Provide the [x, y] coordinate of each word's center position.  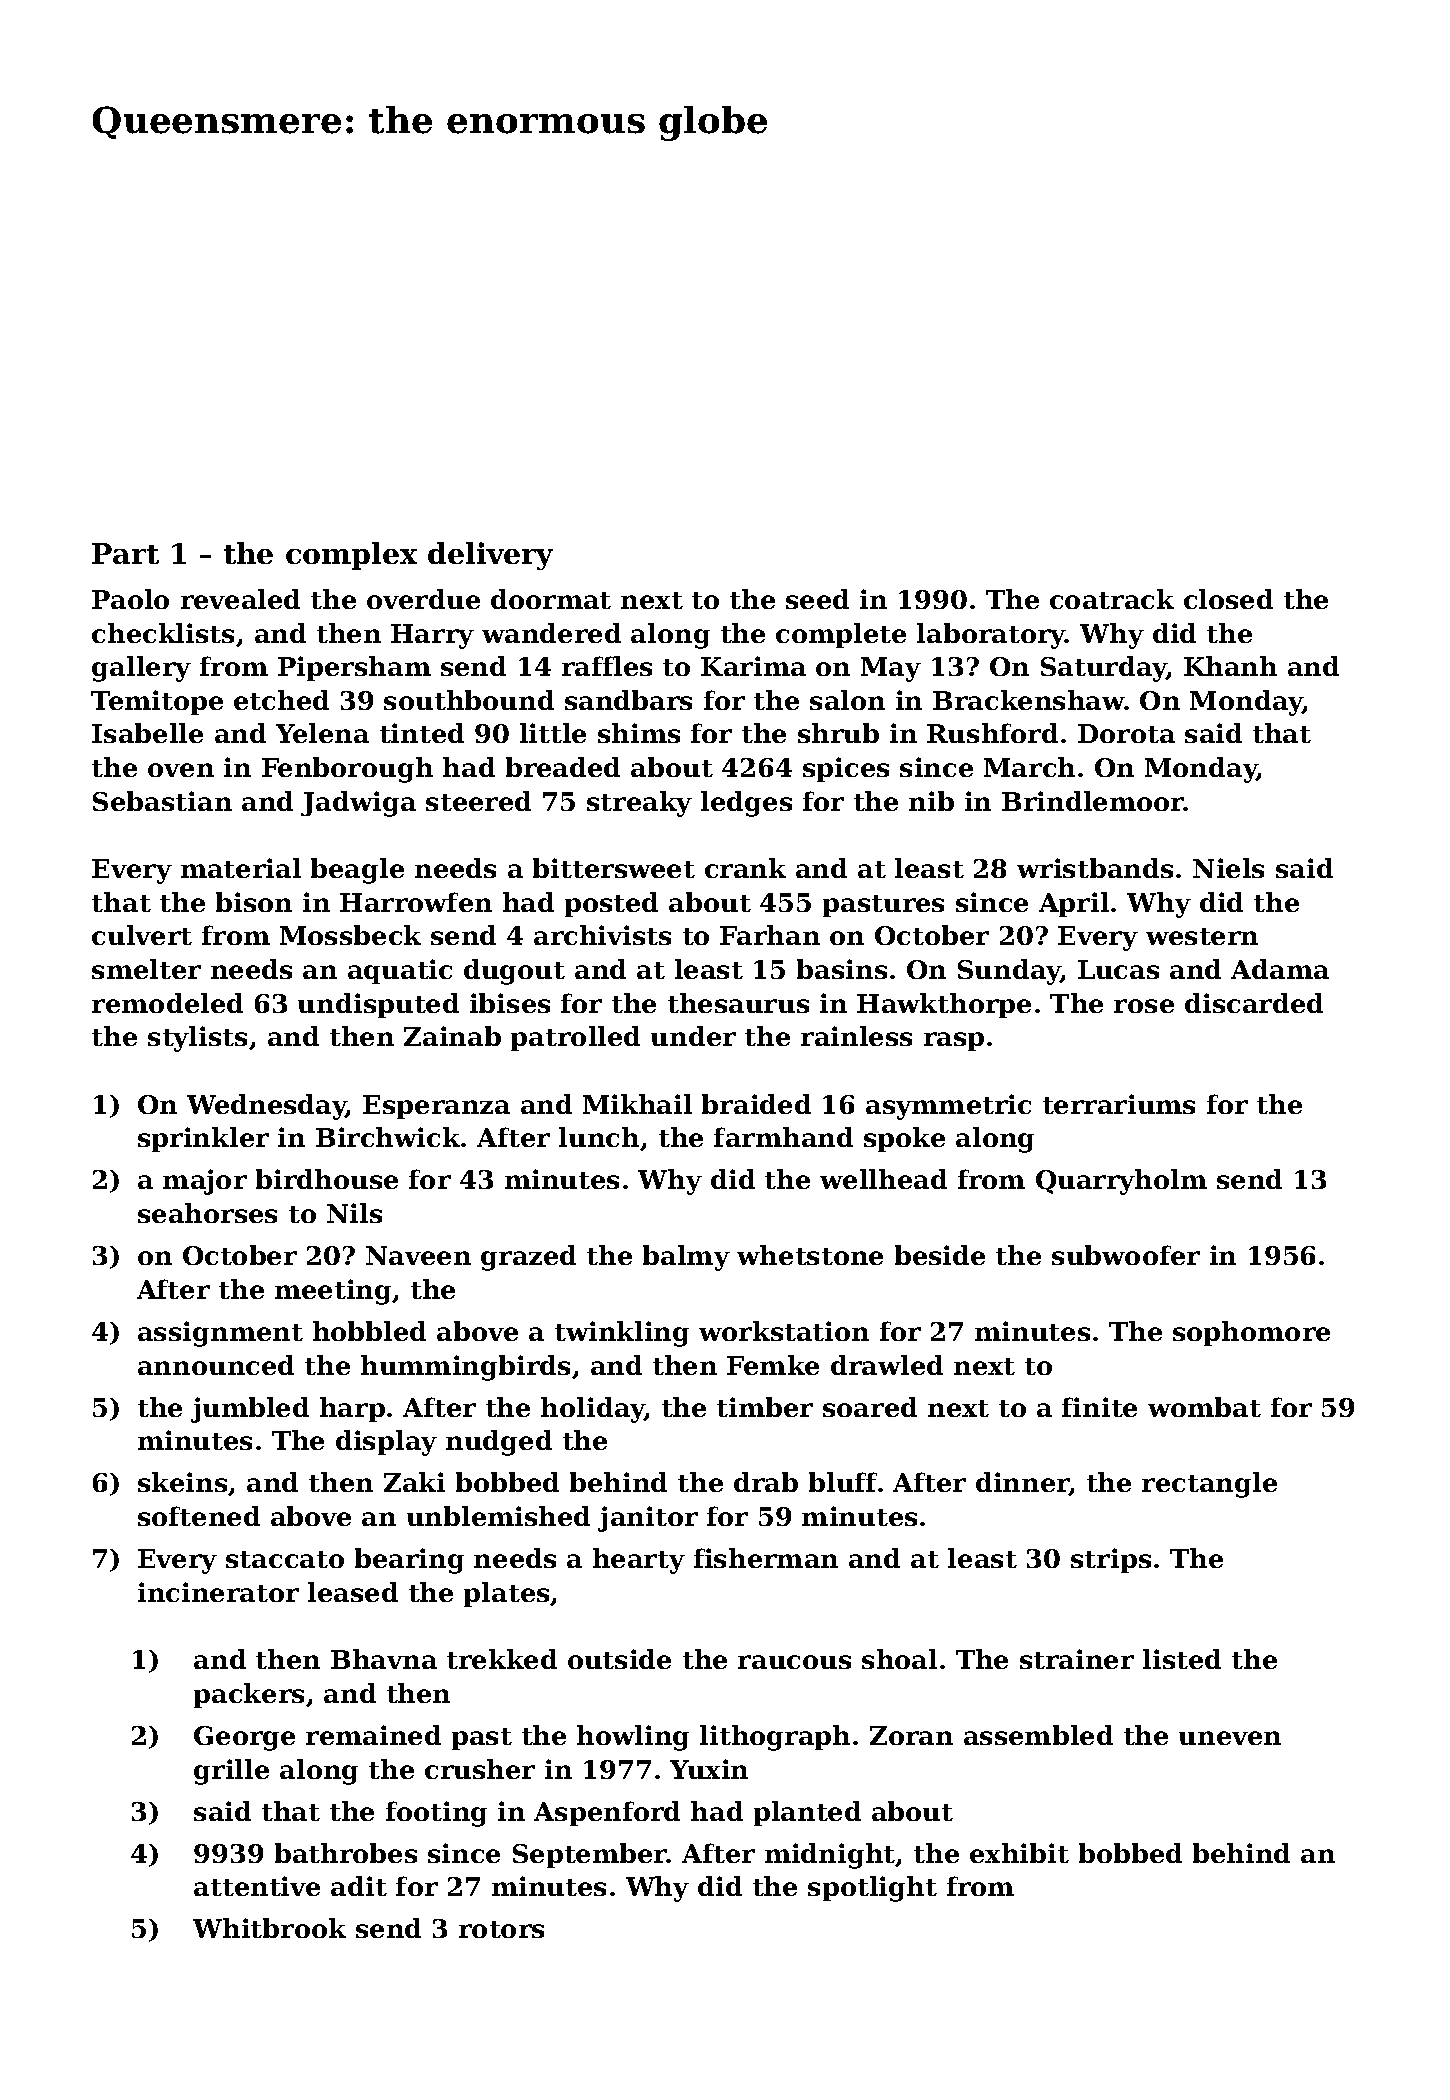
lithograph [775, 1738]
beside [940, 1255]
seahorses [207, 1213]
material [241, 868]
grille [231, 1772]
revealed [240, 599]
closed [1228, 599]
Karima [753, 666]
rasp [954, 1041]
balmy [686, 1258]
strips [1111, 1560]
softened [199, 1516]
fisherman [766, 1558]
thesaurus [738, 1003]
